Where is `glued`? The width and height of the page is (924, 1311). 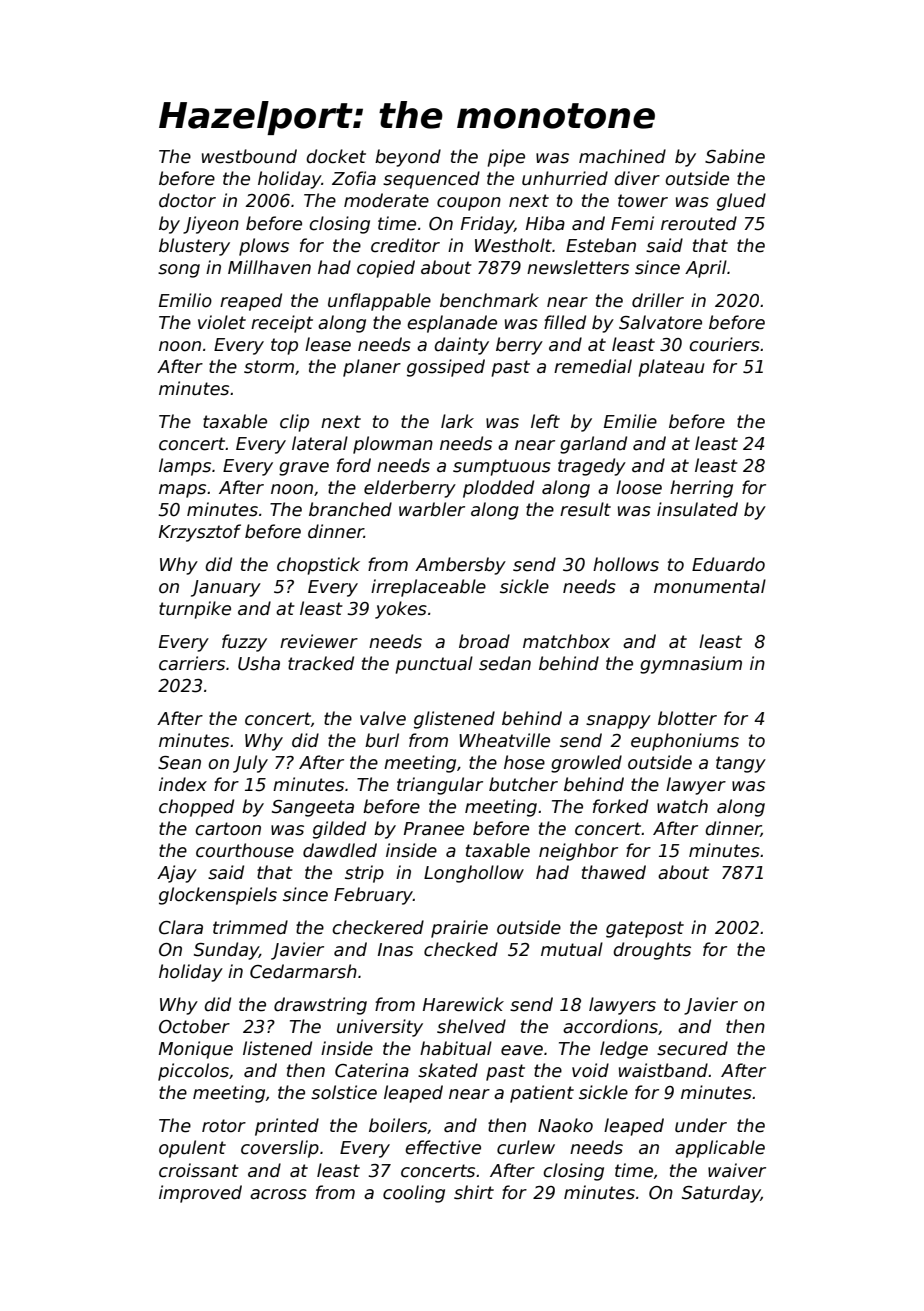
glued is located at coordinates (741, 202).
